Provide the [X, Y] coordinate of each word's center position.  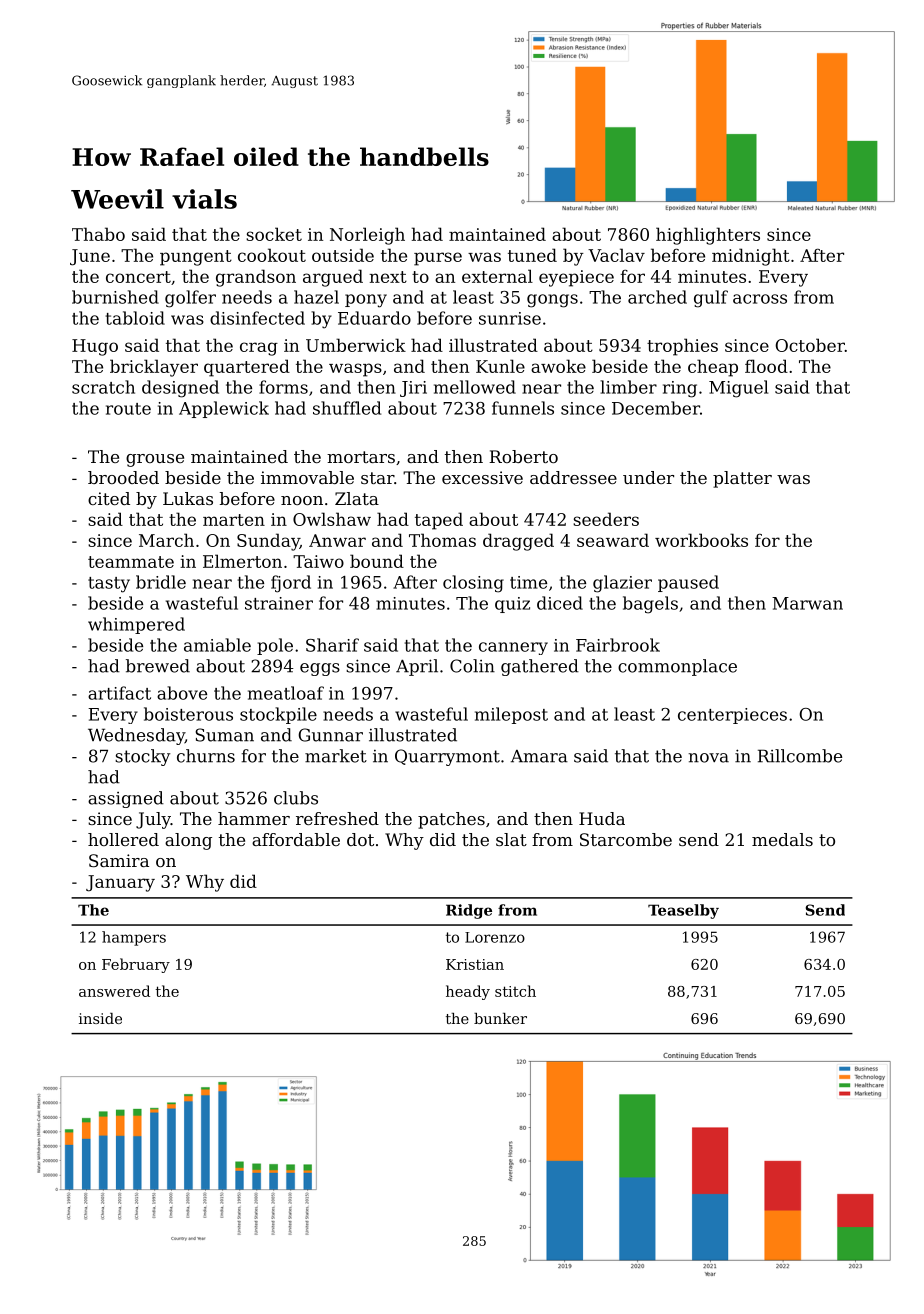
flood [766, 366]
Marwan [807, 603]
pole [275, 646]
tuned [532, 255]
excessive [482, 477]
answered [114, 991]
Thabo [98, 234]
